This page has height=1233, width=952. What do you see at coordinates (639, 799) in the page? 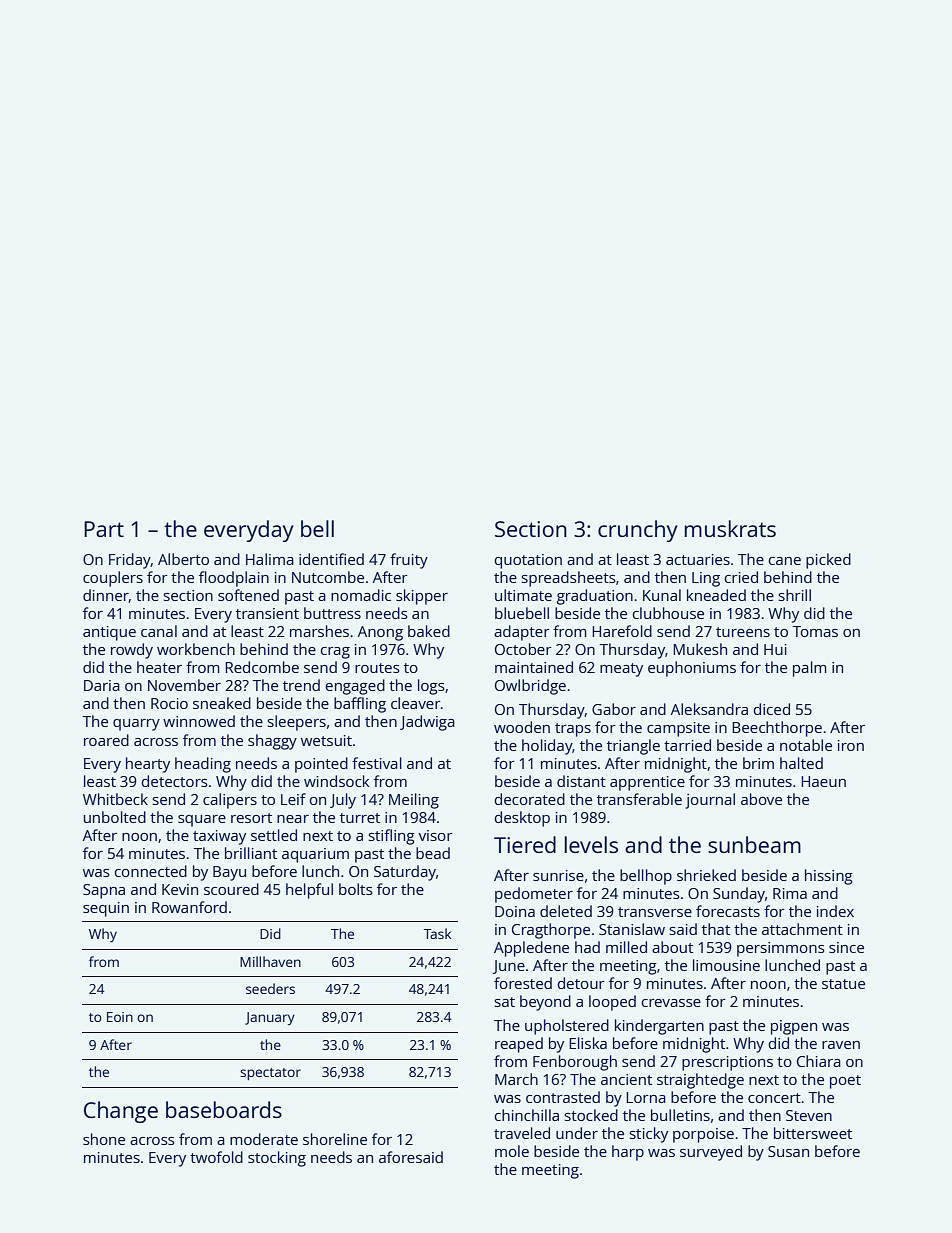
I see `transferable` at bounding box center [639, 799].
